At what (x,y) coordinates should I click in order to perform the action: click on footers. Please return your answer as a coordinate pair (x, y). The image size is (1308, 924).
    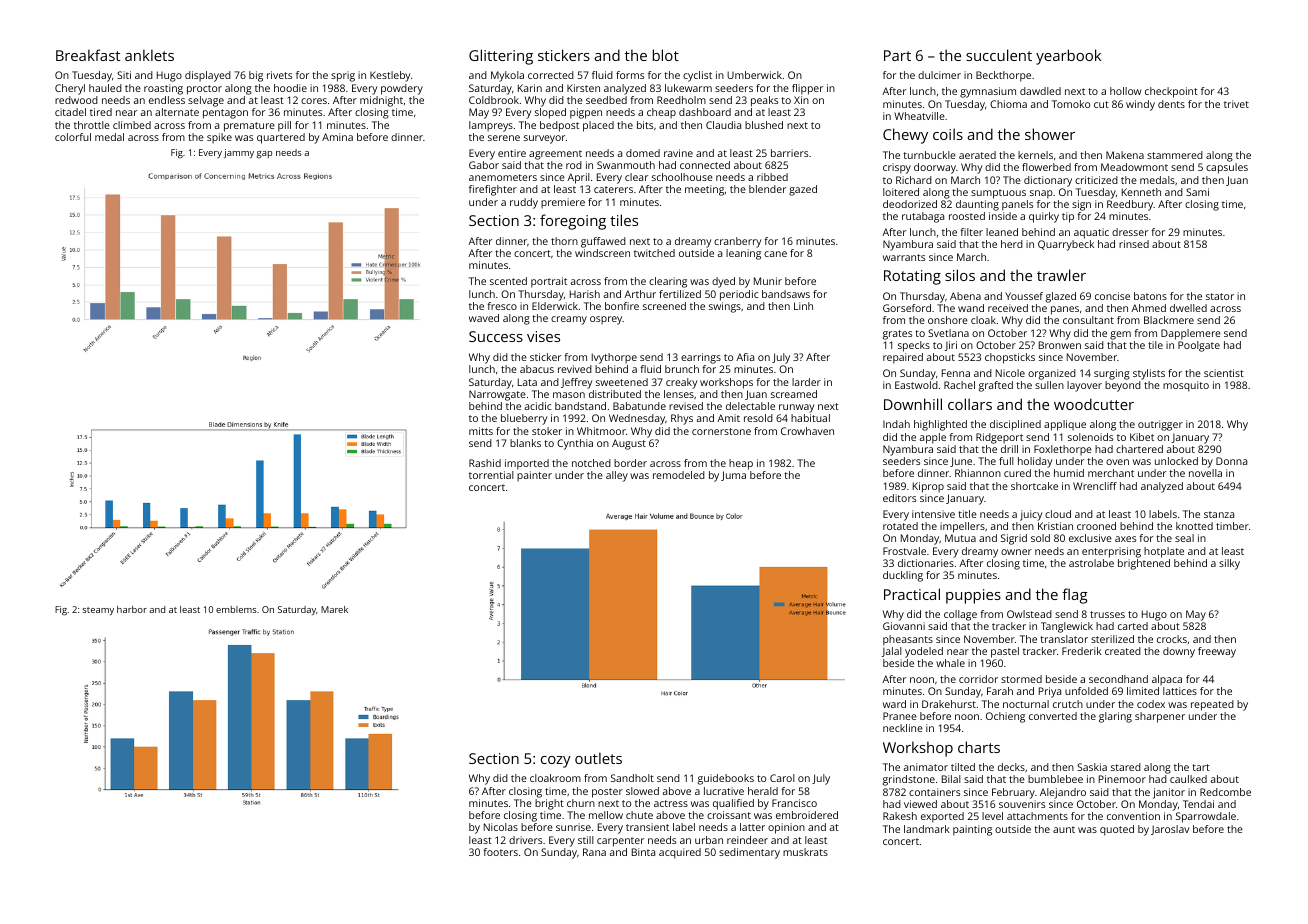
    Looking at the image, I should click on (500, 852).
